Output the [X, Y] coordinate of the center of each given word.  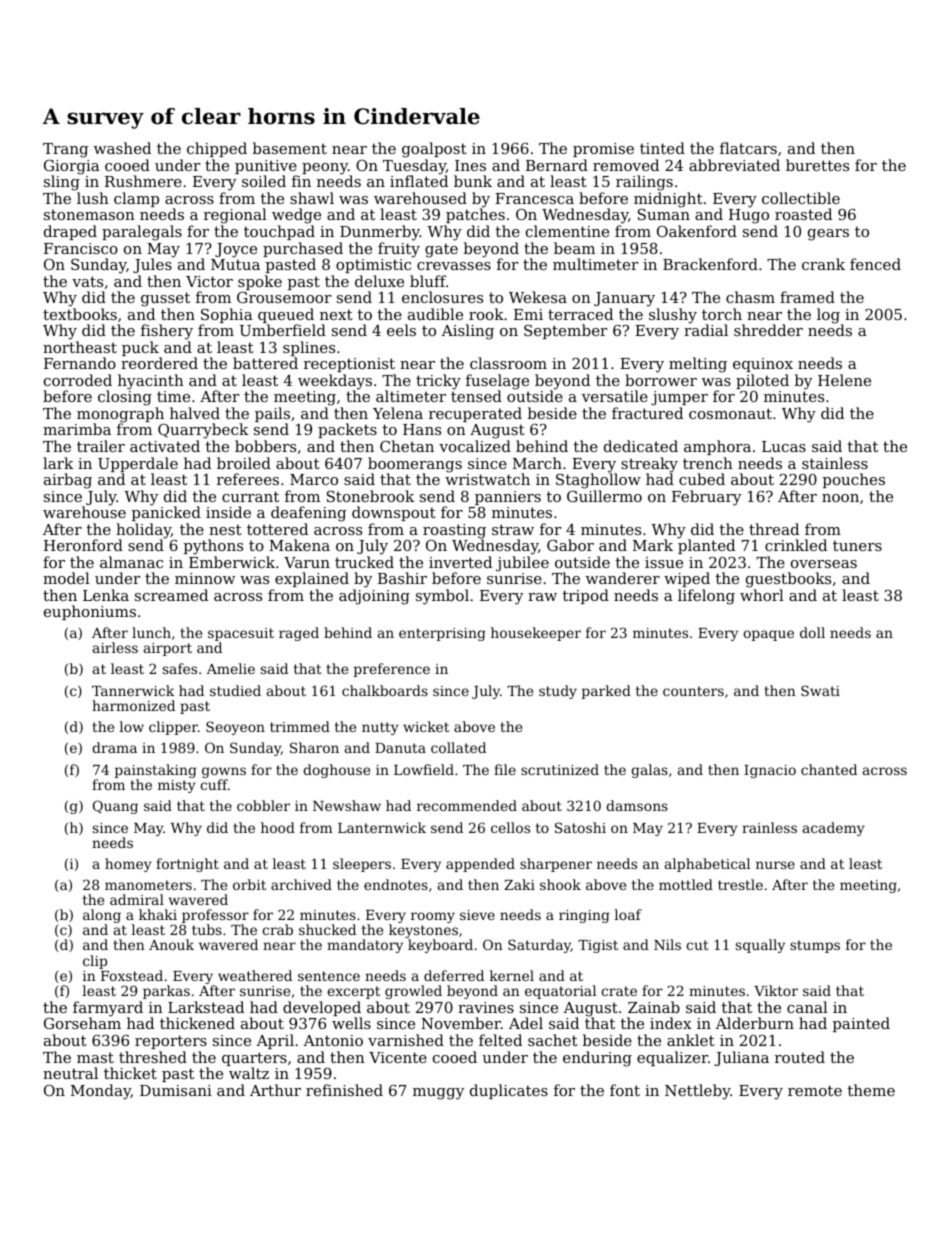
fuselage [497, 382]
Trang [65, 150]
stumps [815, 946]
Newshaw [347, 805]
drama [114, 747]
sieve [477, 915]
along [102, 916]
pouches [854, 480]
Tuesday [414, 167]
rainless [769, 827]
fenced [875, 264]
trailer [101, 446]
